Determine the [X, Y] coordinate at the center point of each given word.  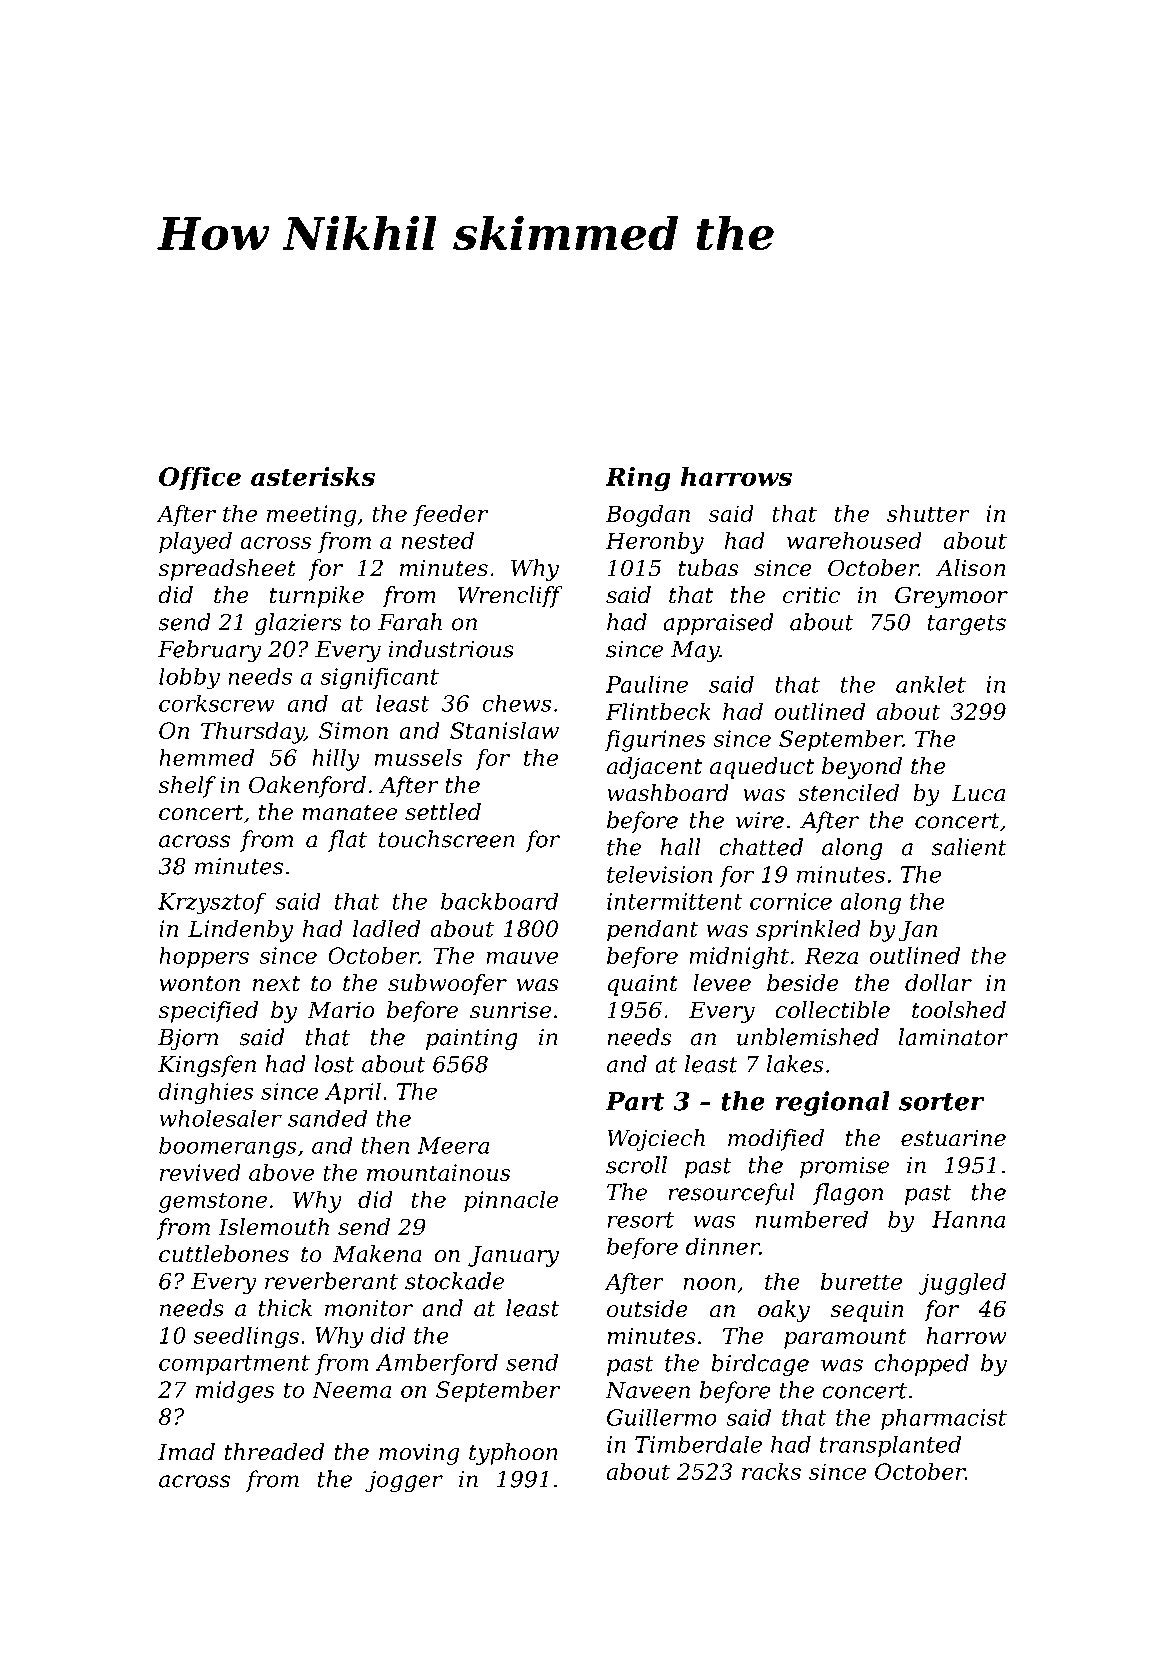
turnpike [317, 597]
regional [833, 1103]
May [695, 651]
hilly [336, 760]
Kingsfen [207, 1066]
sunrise [510, 1010]
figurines [655, 741]
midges [235, 1392]
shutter [928, 513]
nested [437, 540]
